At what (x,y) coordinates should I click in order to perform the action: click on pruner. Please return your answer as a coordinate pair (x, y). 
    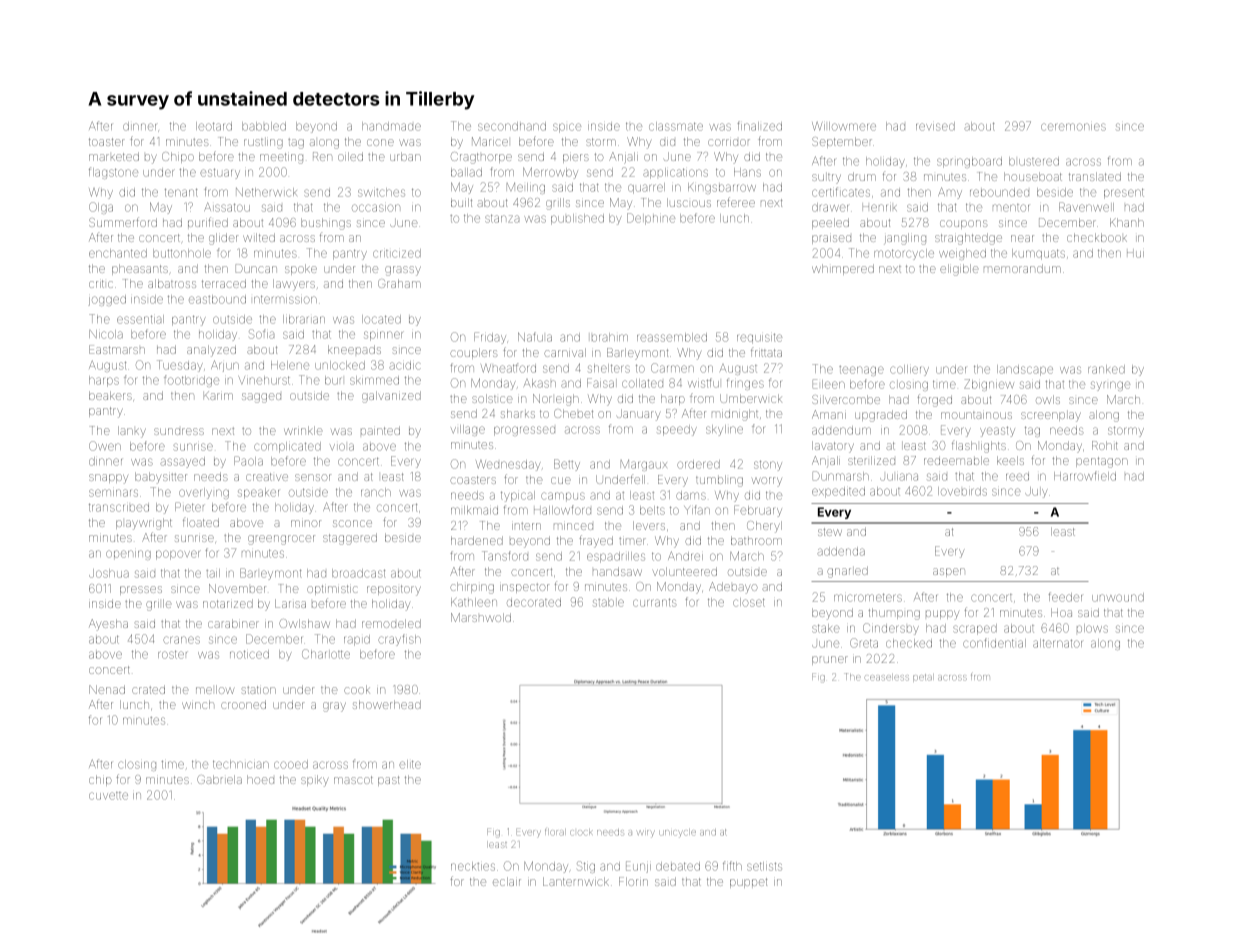
    Looking at the image, I should click on (830, 660).
